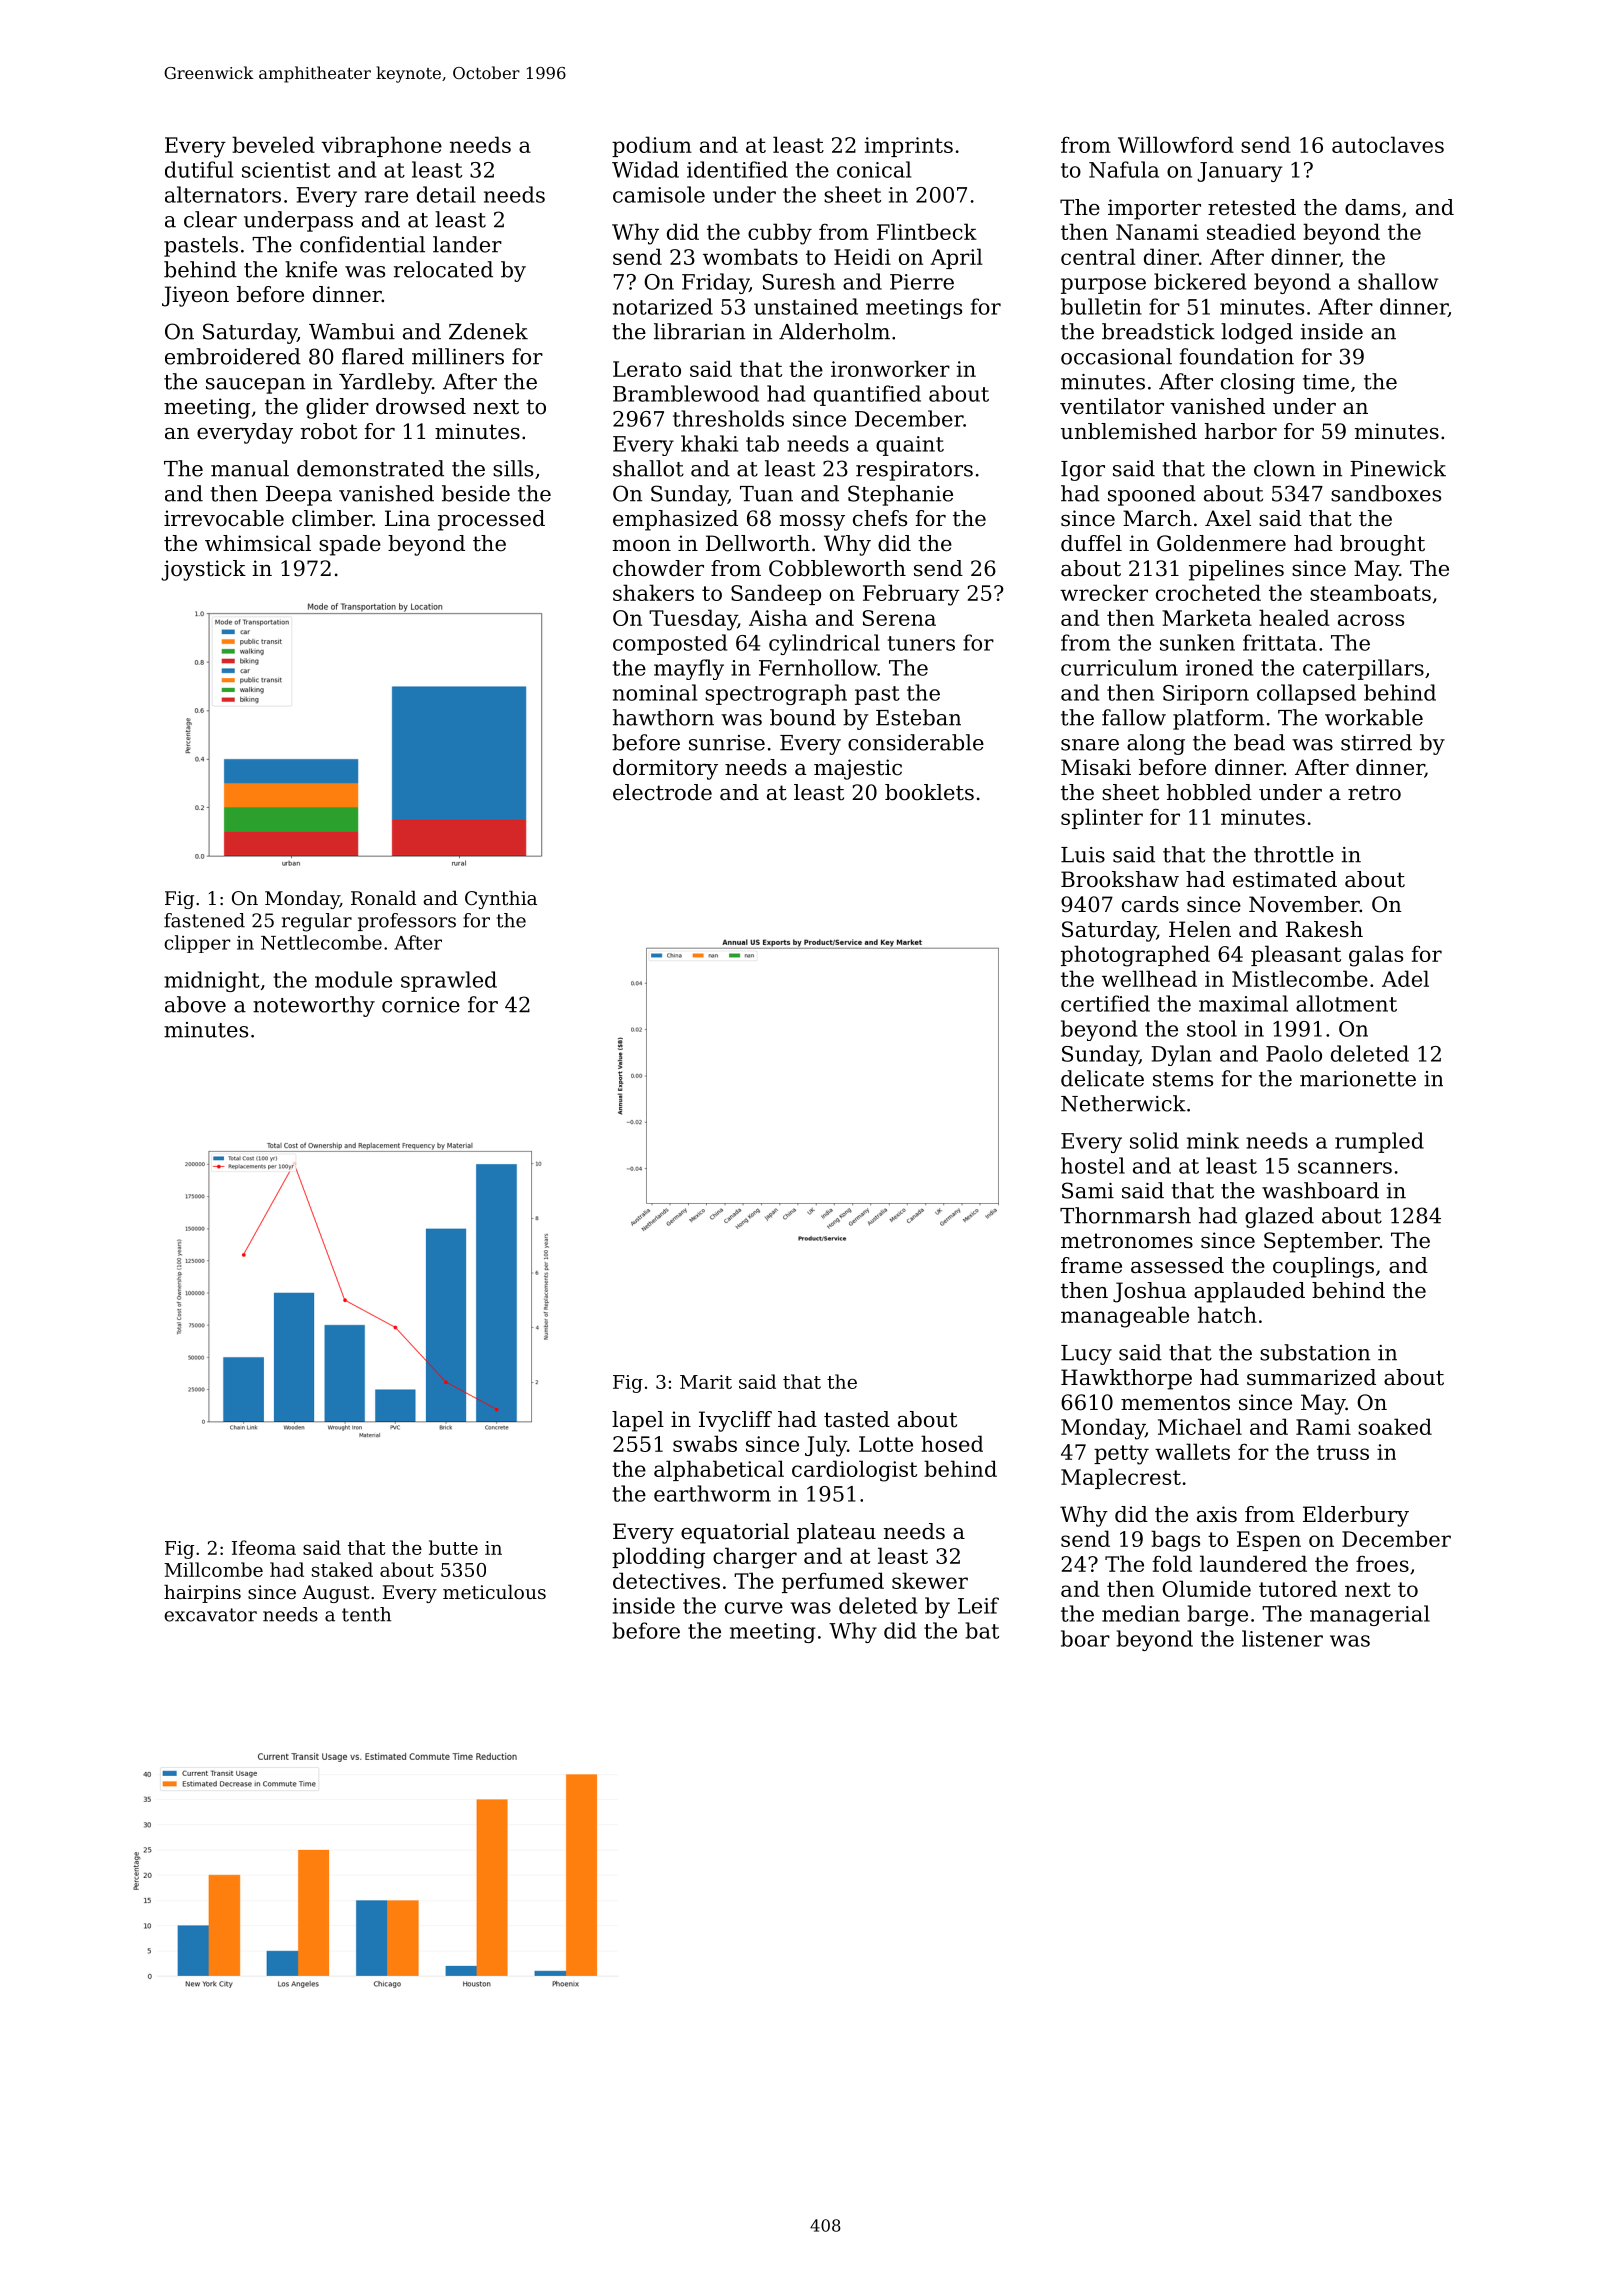  What do you see at coordinates (273, 144) in the screenshot?
I see `beveled` at bounding box center [273, 144].
